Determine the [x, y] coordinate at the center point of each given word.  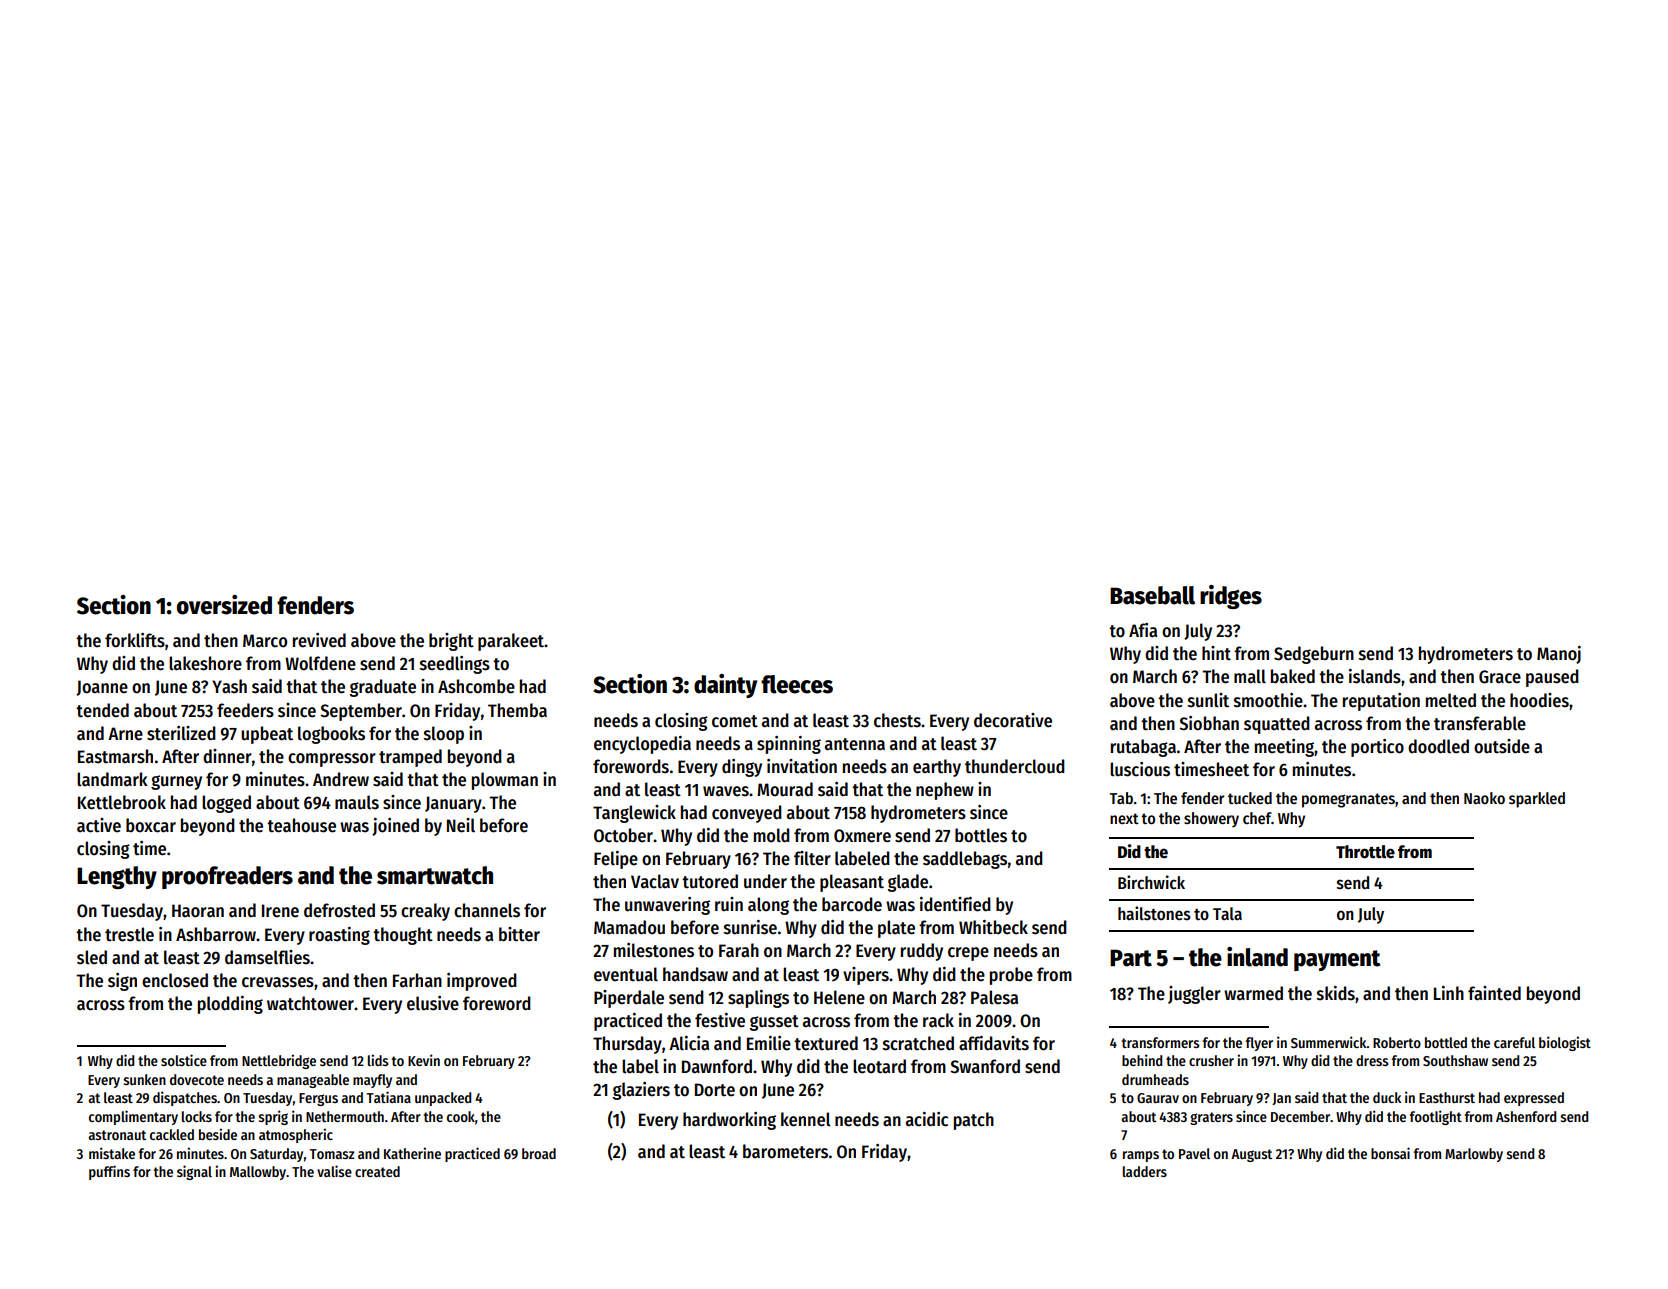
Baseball [1152, 595]
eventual [626, 974]
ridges [1231, 597]
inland [1257, 957]
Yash [229, 686]
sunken [145, 1079]
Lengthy [117, 877]
